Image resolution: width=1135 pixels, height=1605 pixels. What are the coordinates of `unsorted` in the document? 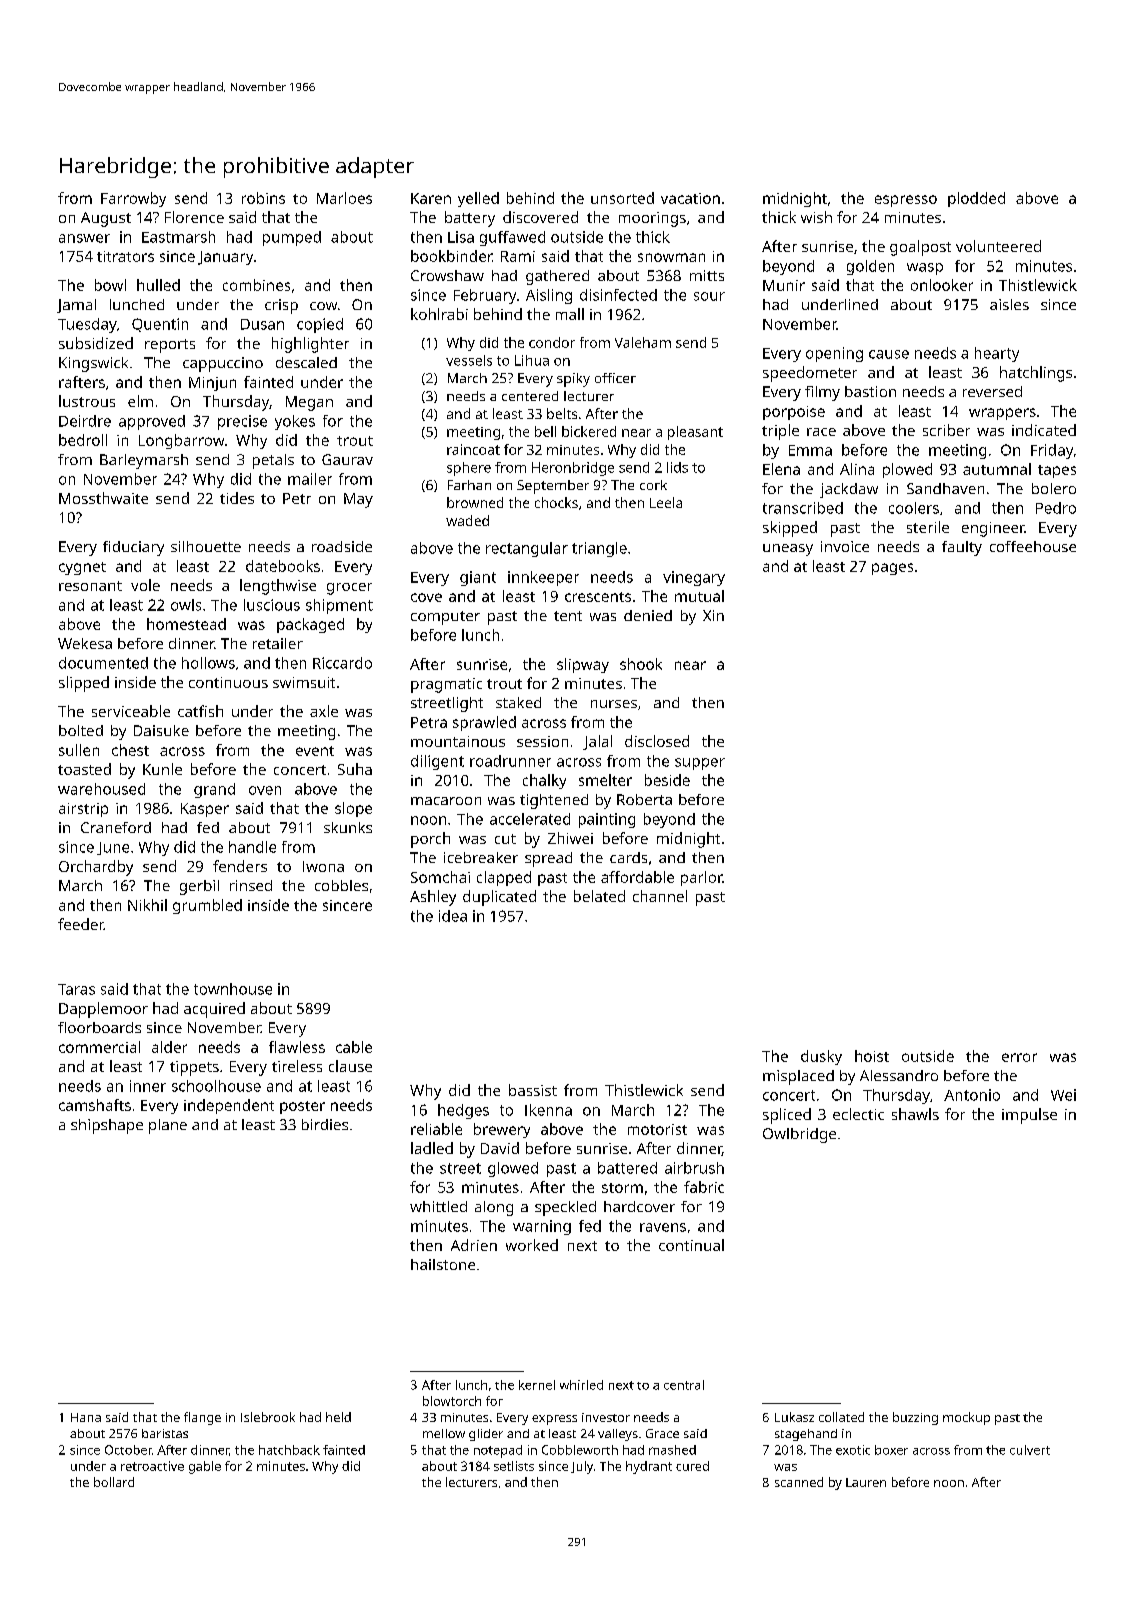 It's located at (622, 198).
